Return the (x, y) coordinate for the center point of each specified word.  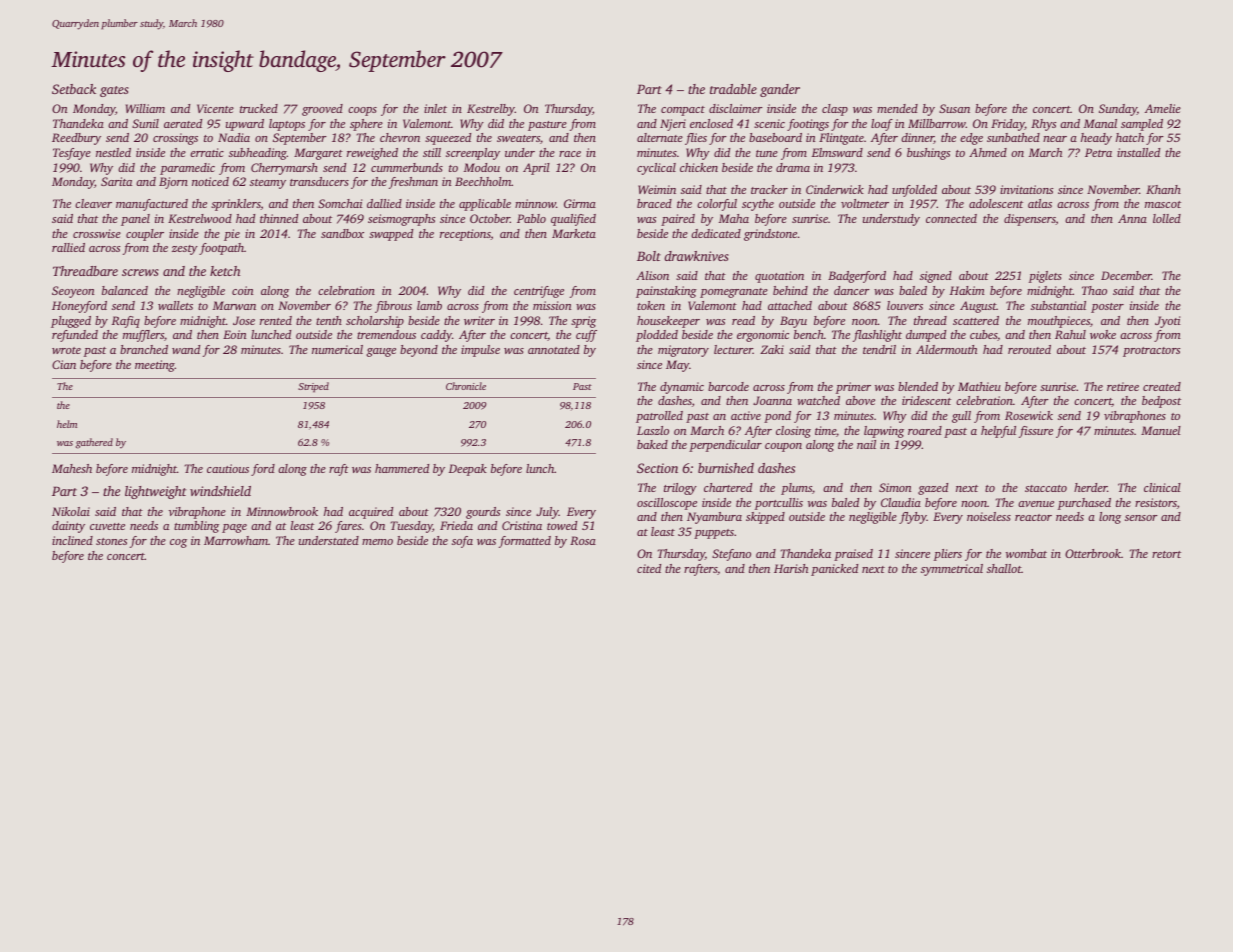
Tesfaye (72, 154)
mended (897, 108)
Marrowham (236, 540)
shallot (1004, 568)
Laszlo (653, 430)
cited (649, 568)
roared (925, 430)
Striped (313, 387)
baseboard (775, 137)
